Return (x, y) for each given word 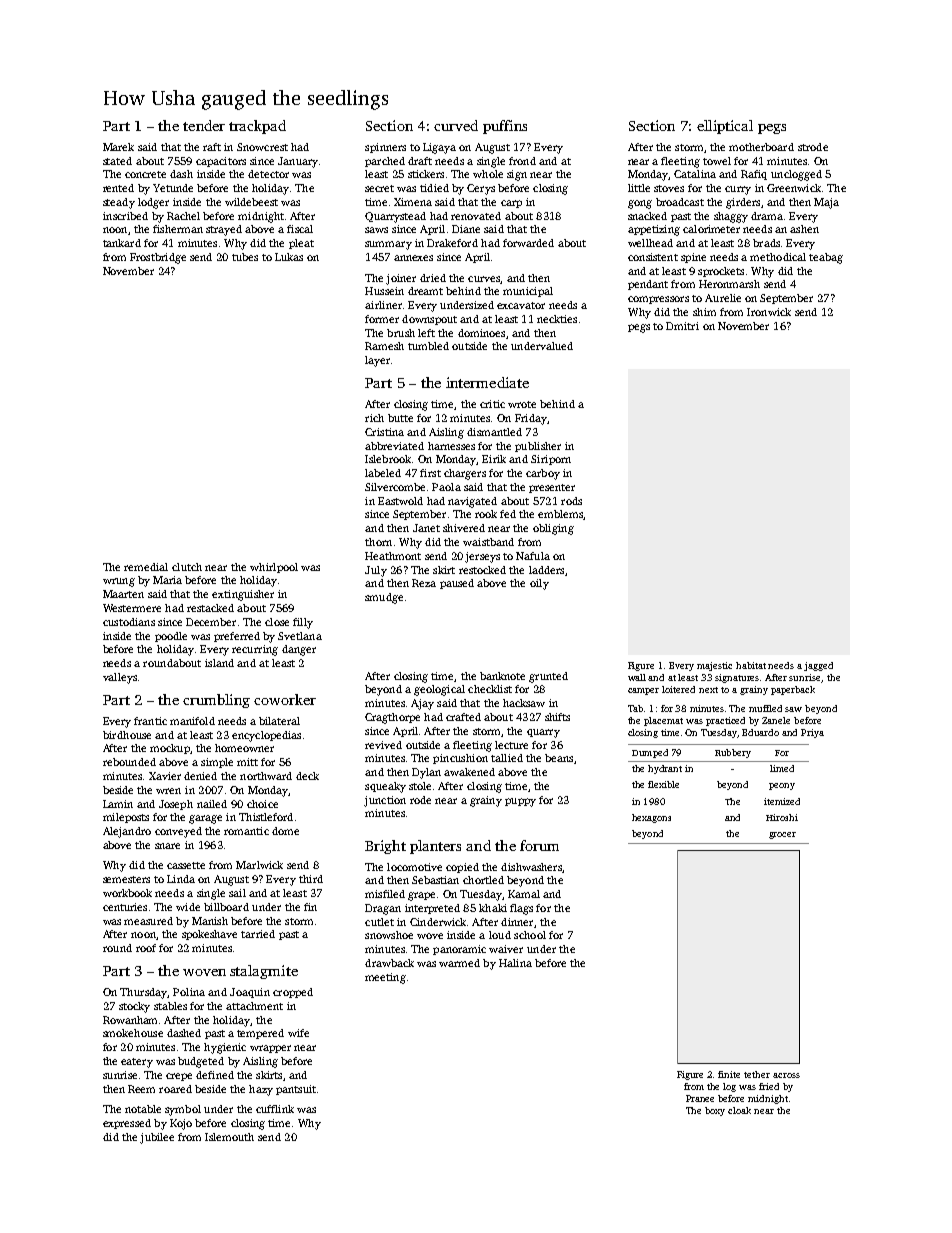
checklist (490, 689)
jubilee (157, 1138)
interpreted (432, 909)
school (530, 935)
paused (457, 584)
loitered (678, 689)
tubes (245, 257)
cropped (293, 993)
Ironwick (769, 312)
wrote (522, 404)
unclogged (796, 175)
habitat (751, 665)
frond (522, 161)
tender (204, 125)
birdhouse (127, 735)
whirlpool (274, 568)
